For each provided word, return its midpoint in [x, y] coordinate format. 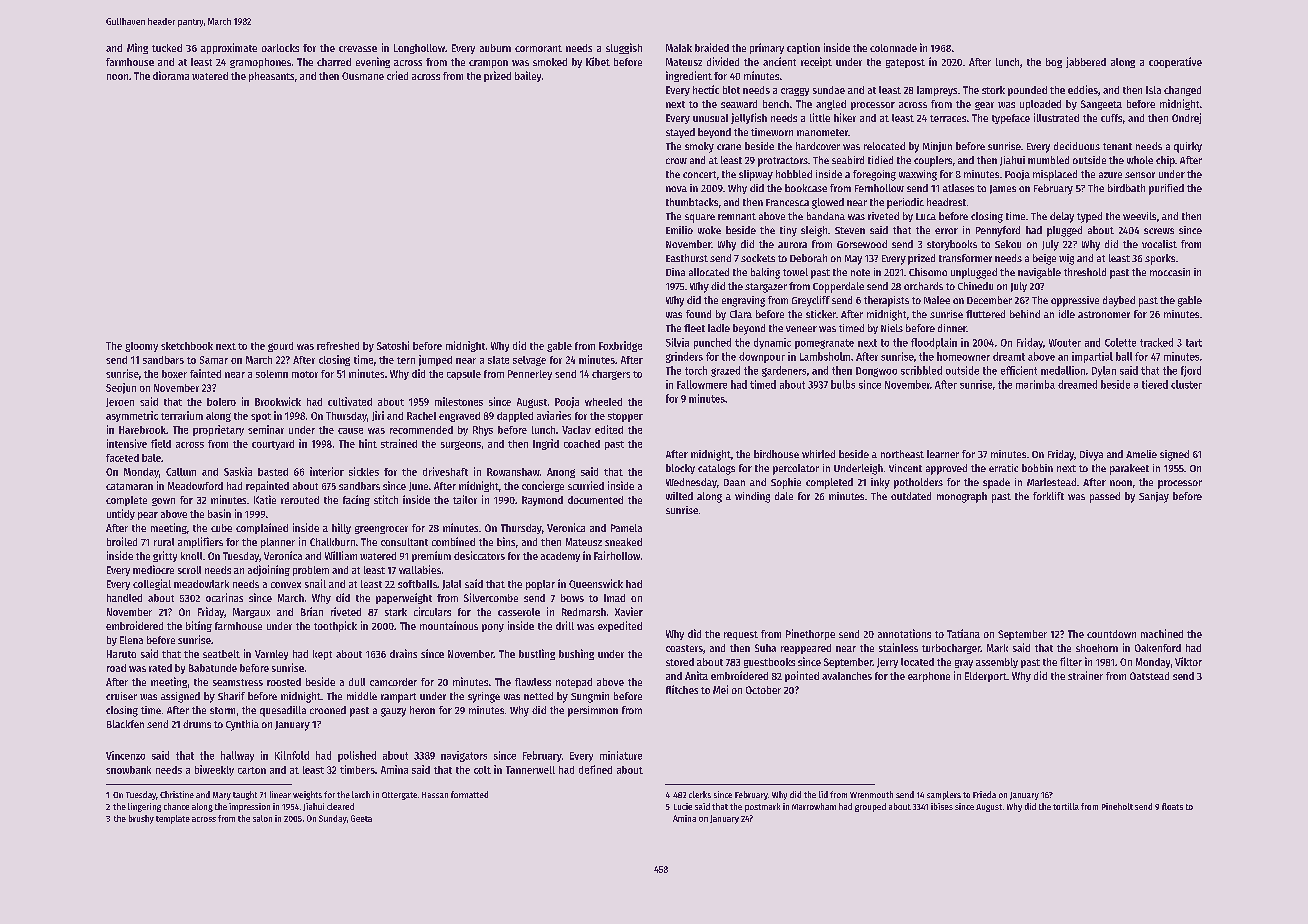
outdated [911, 496]
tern [406, 360]
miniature [621, 755]
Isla [1153, 90]
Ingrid [546, 444]
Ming [137, 48]
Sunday [333, 819]
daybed [1119, 301]
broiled [122, 541]
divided [723, 61]
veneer [801, 329]
